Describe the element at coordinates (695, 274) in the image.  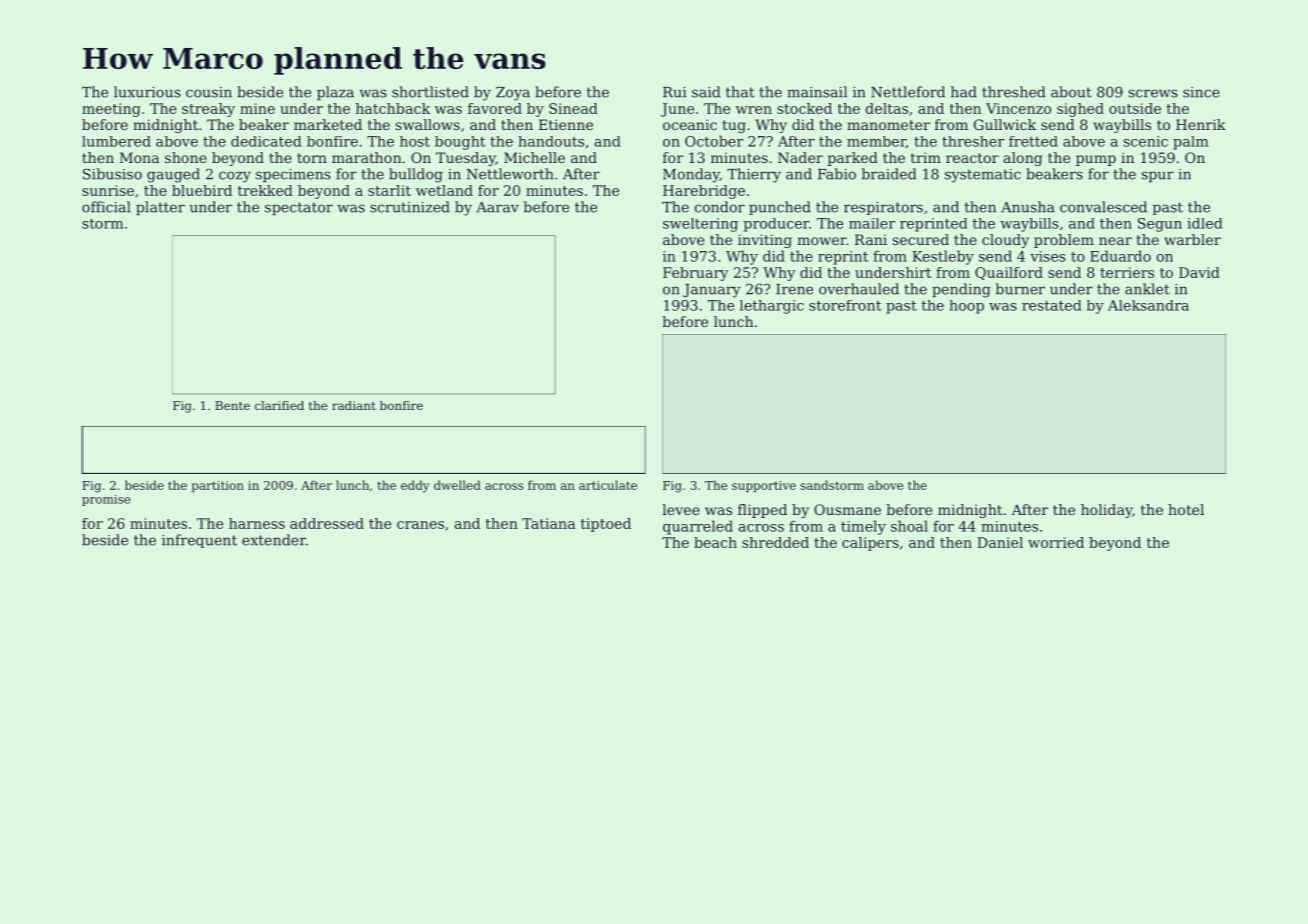
I see `February` at that location.
